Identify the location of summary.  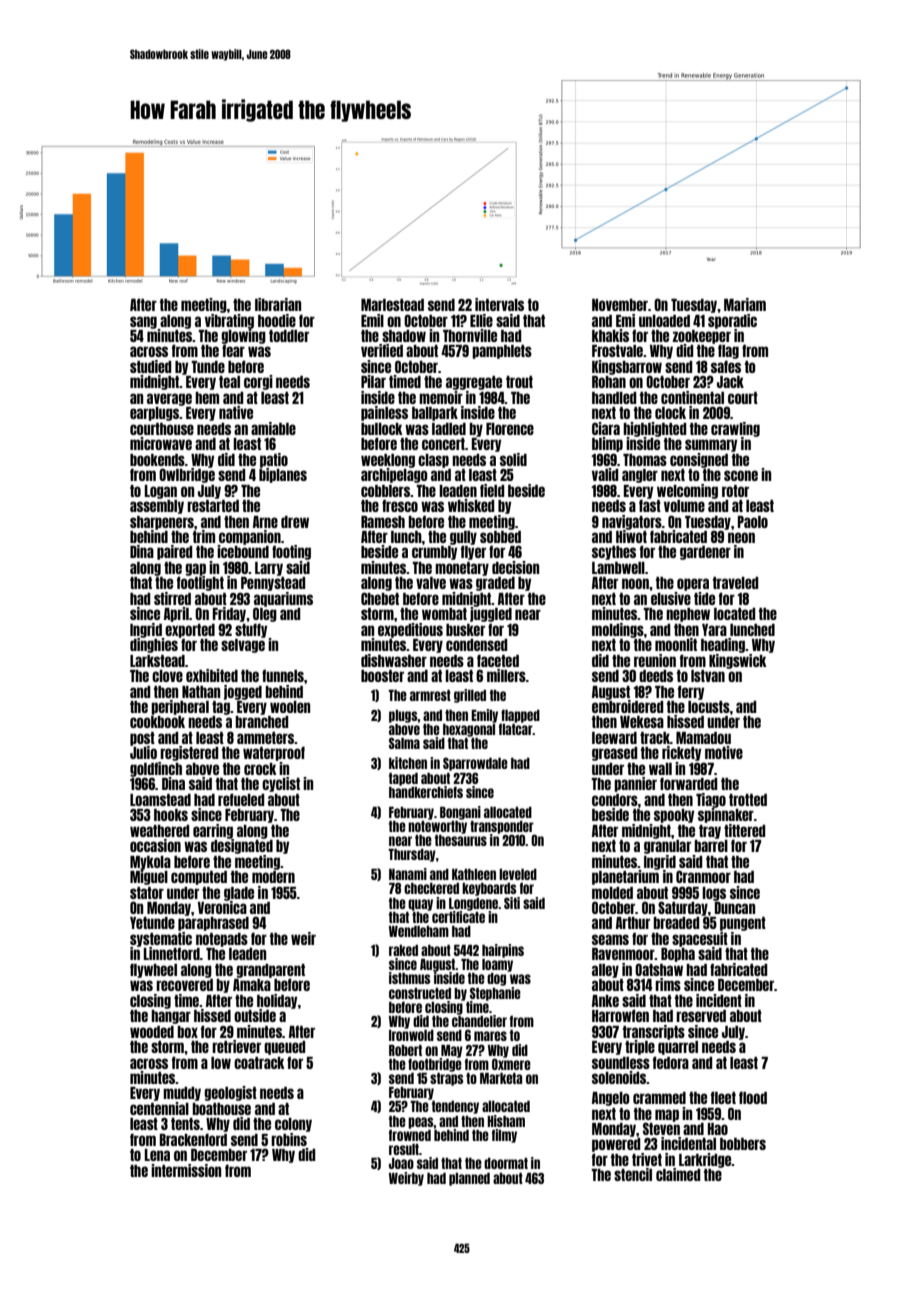
(711, 445).
